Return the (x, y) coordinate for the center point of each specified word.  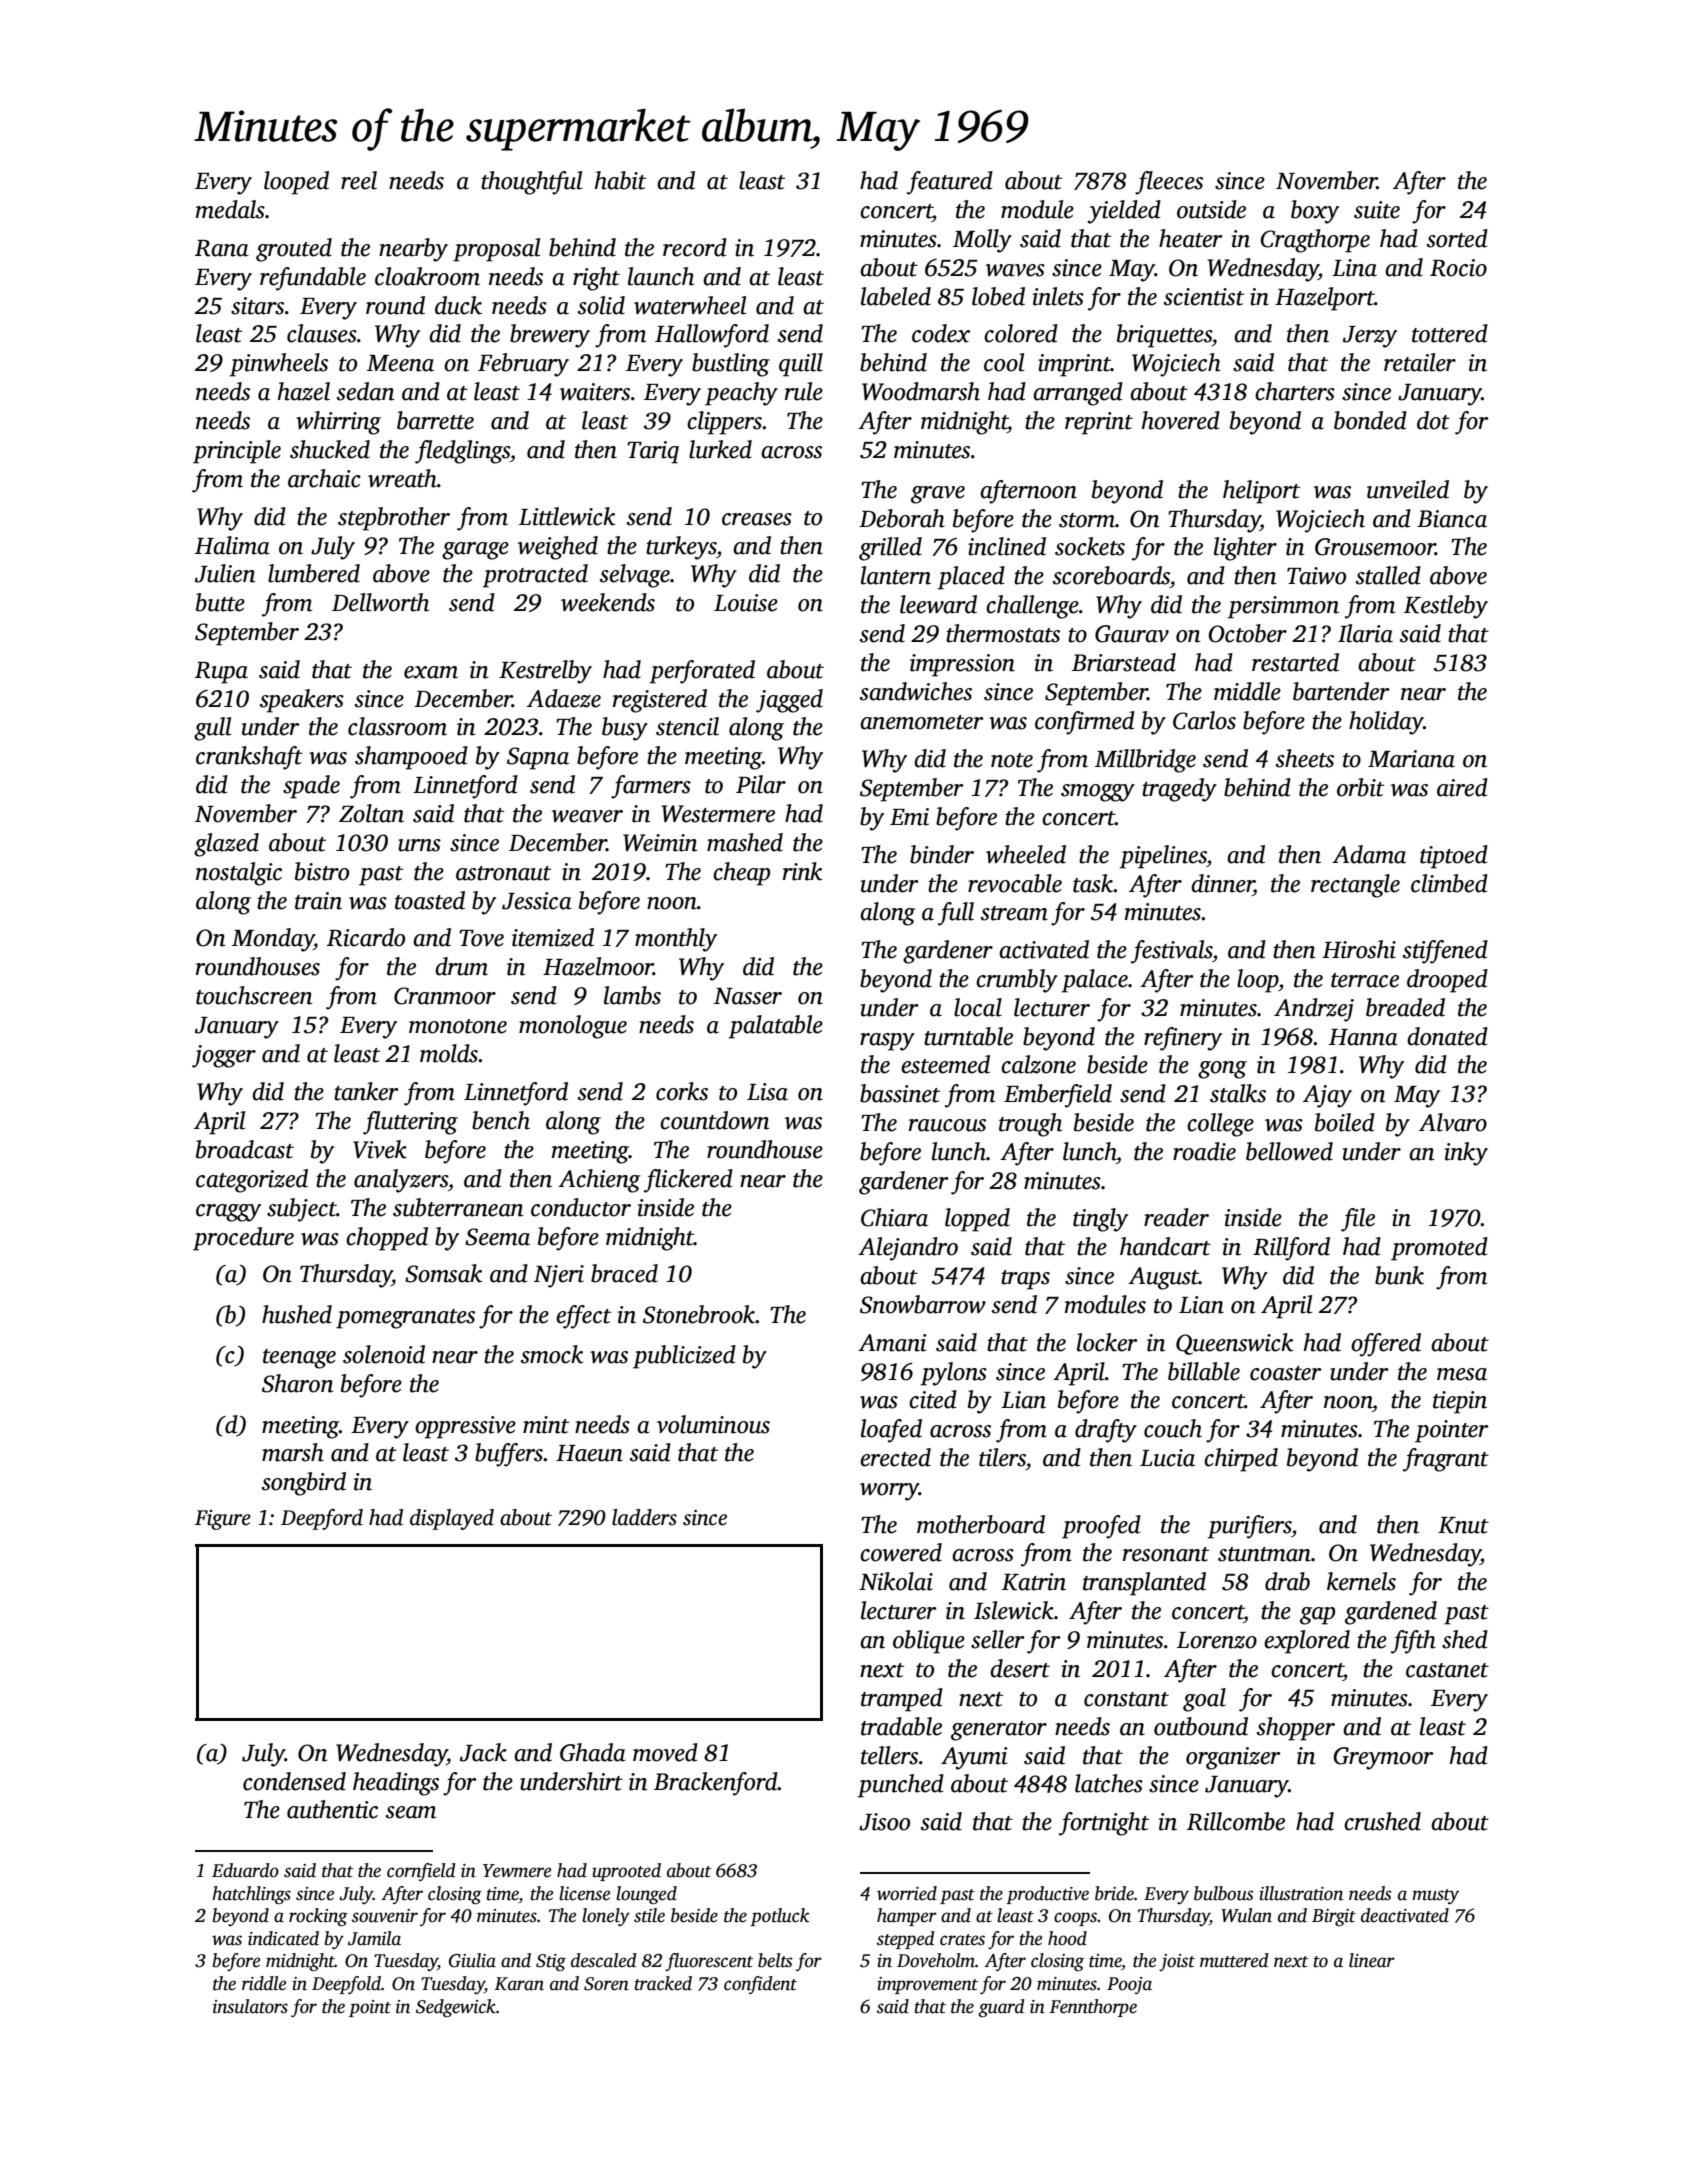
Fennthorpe (1093, 2008)
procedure (243, 1239)
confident (760, 1985)
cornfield (421, 1872)
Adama (1369, 854)
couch (1173, 1428)
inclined (1007, 546)
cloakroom (427, 276)
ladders (644, 1517)
